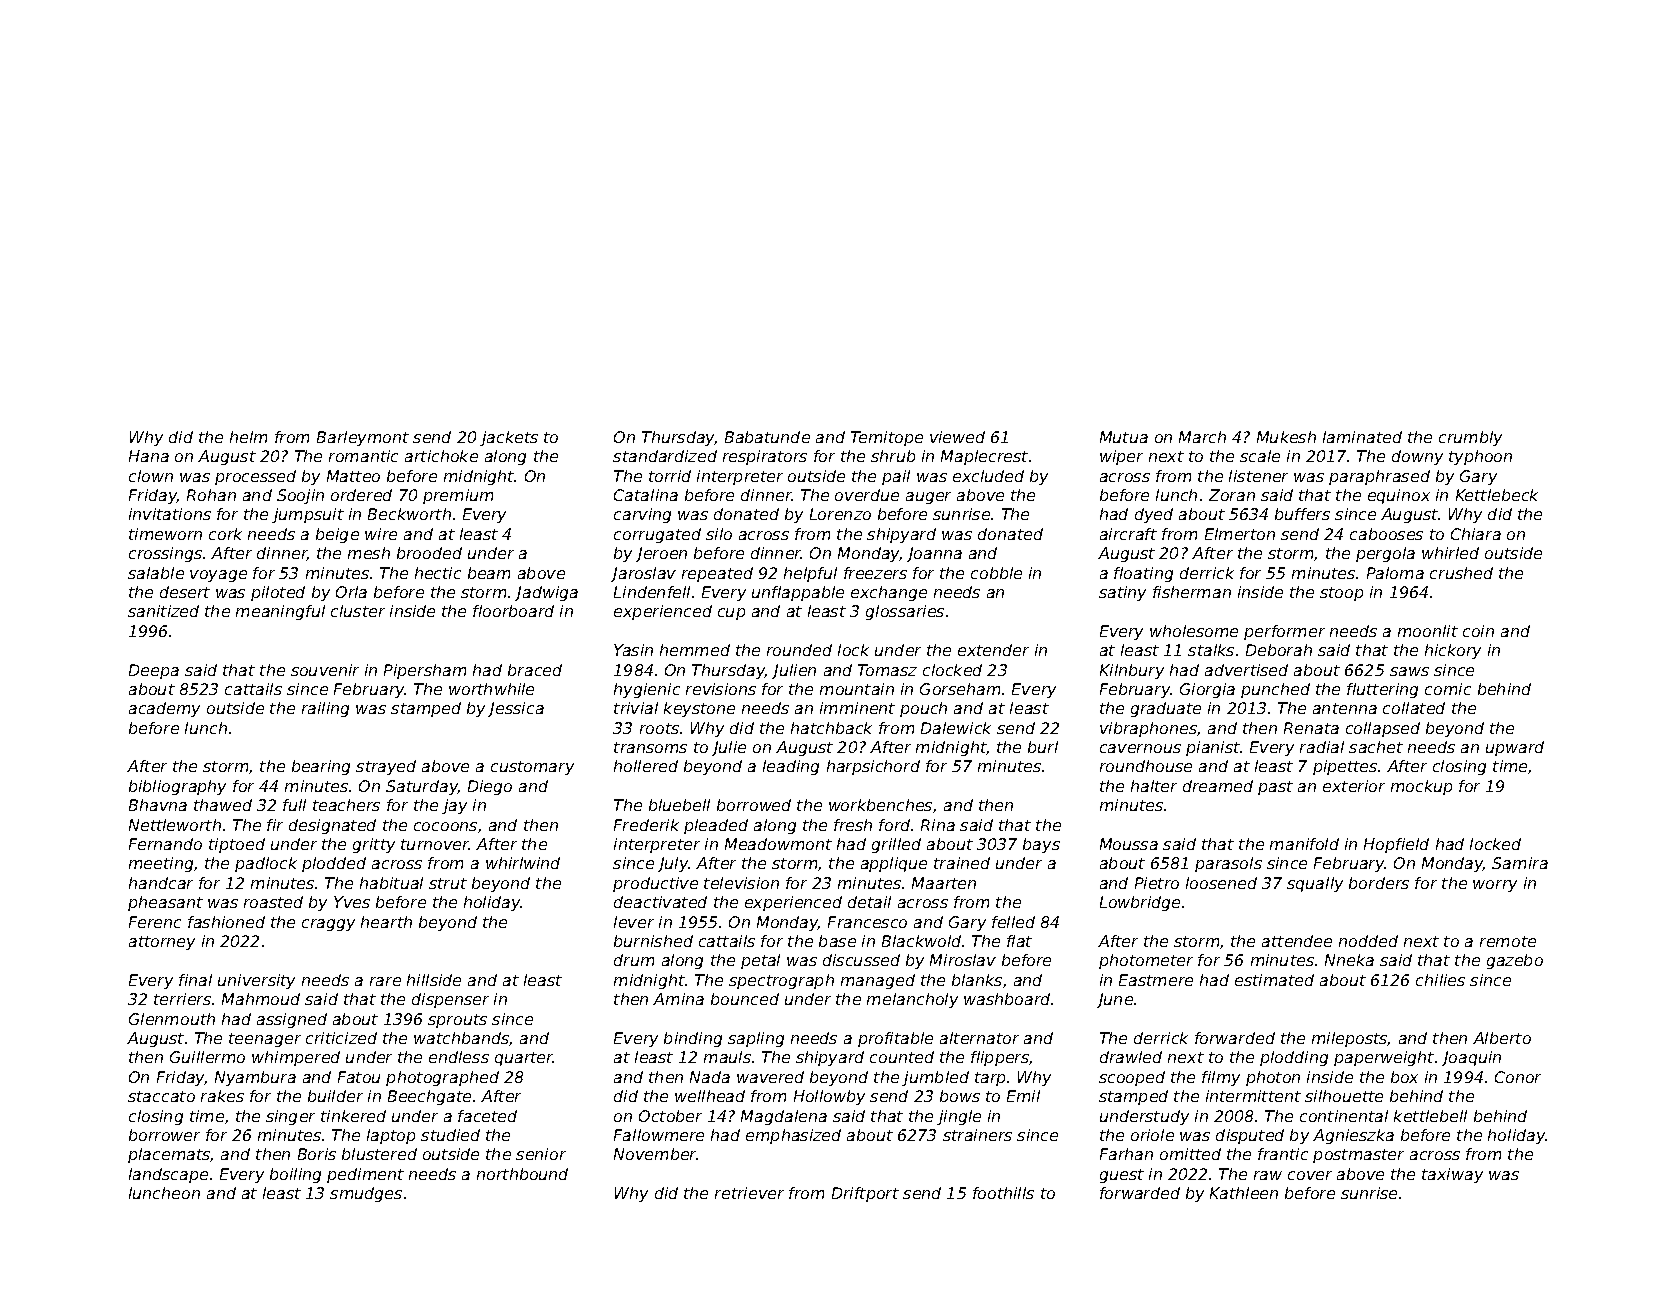  Describe the element at coordinates (652, 592) in the screenshot. I see `Lindenfell` at that location.
